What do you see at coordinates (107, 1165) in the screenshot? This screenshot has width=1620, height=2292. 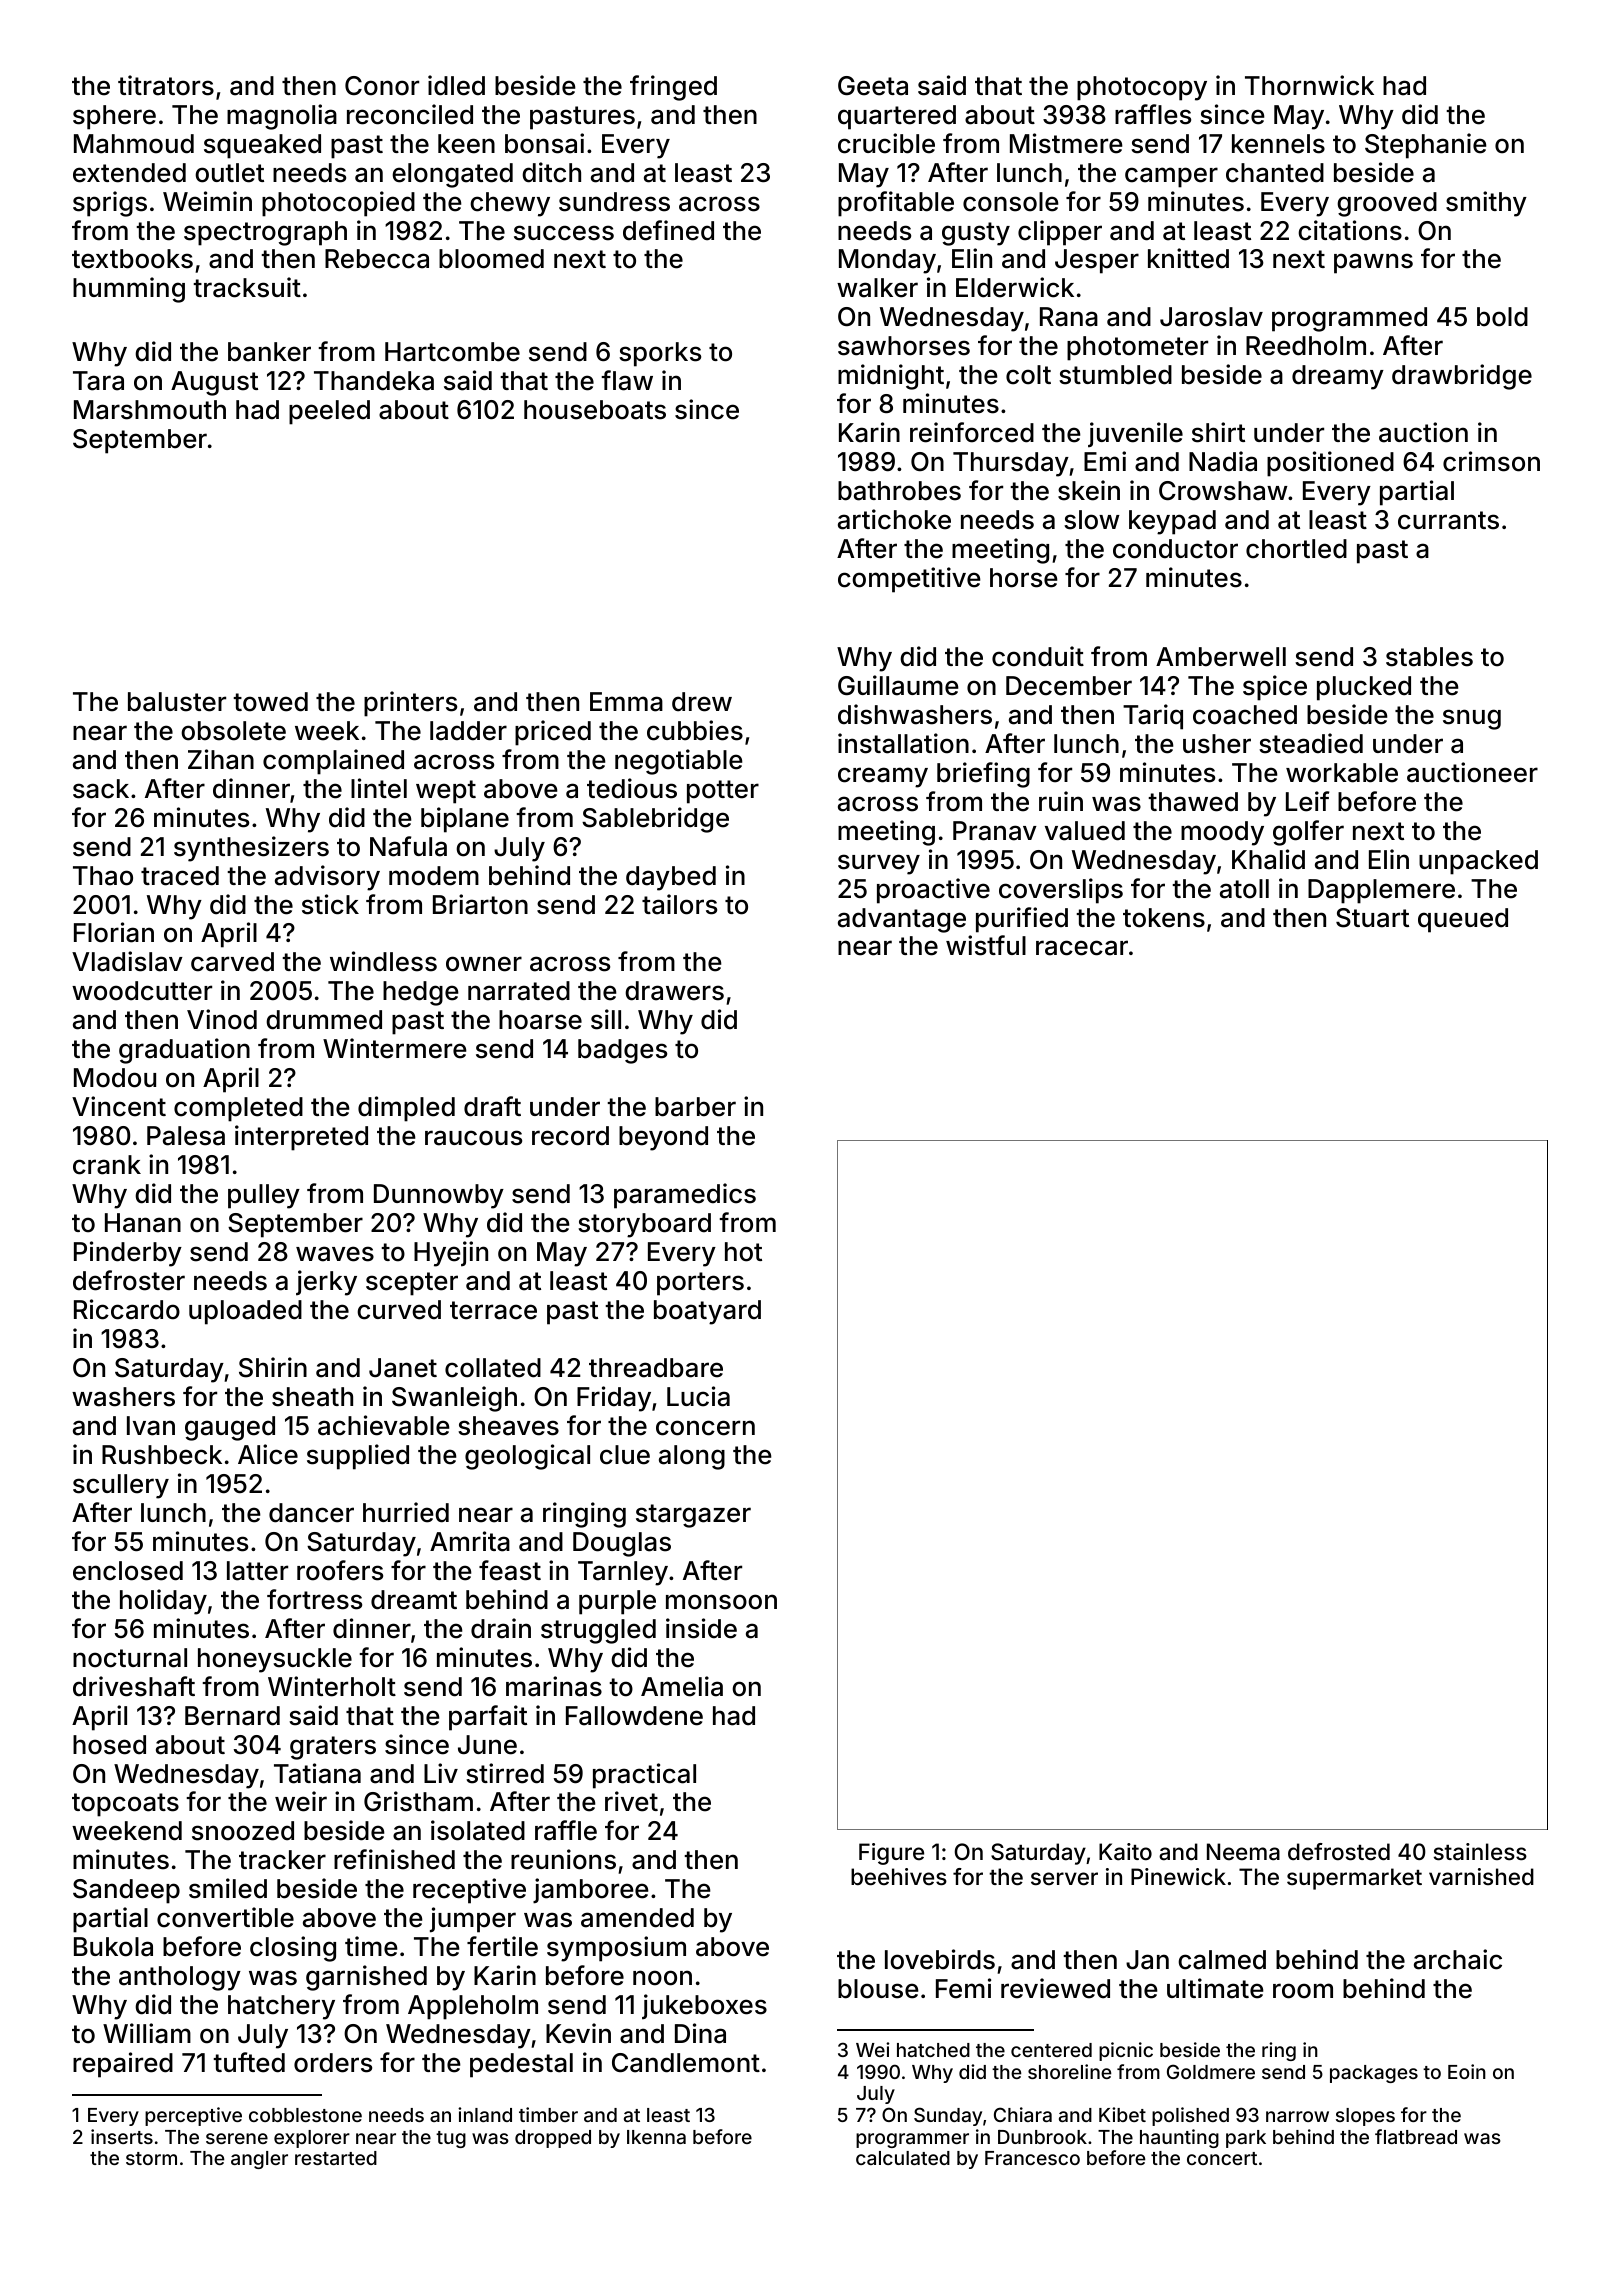 I see `crank` at bounding box center [107, 1165].
